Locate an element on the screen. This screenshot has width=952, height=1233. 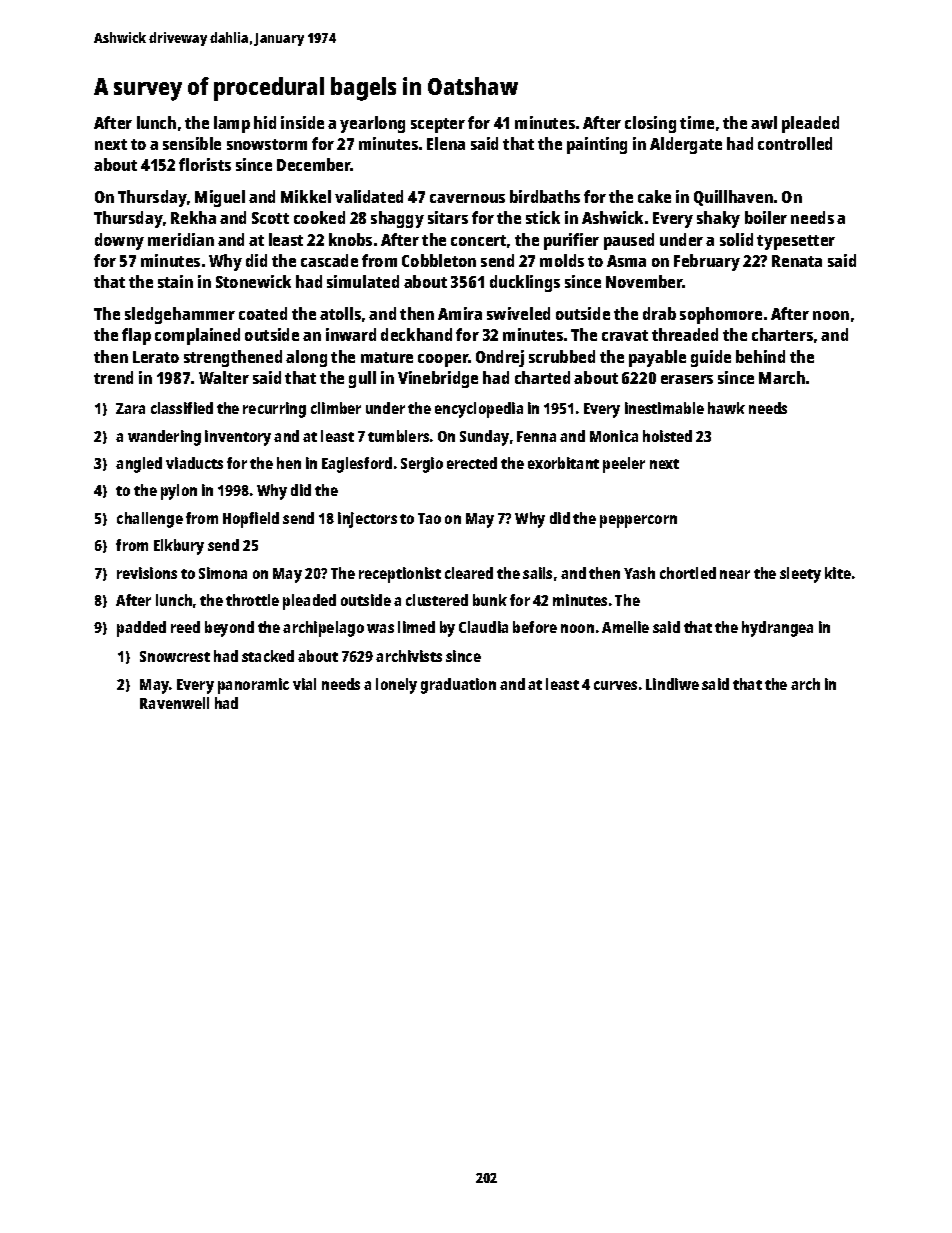
scepter is located at coordinates (438, 125).
